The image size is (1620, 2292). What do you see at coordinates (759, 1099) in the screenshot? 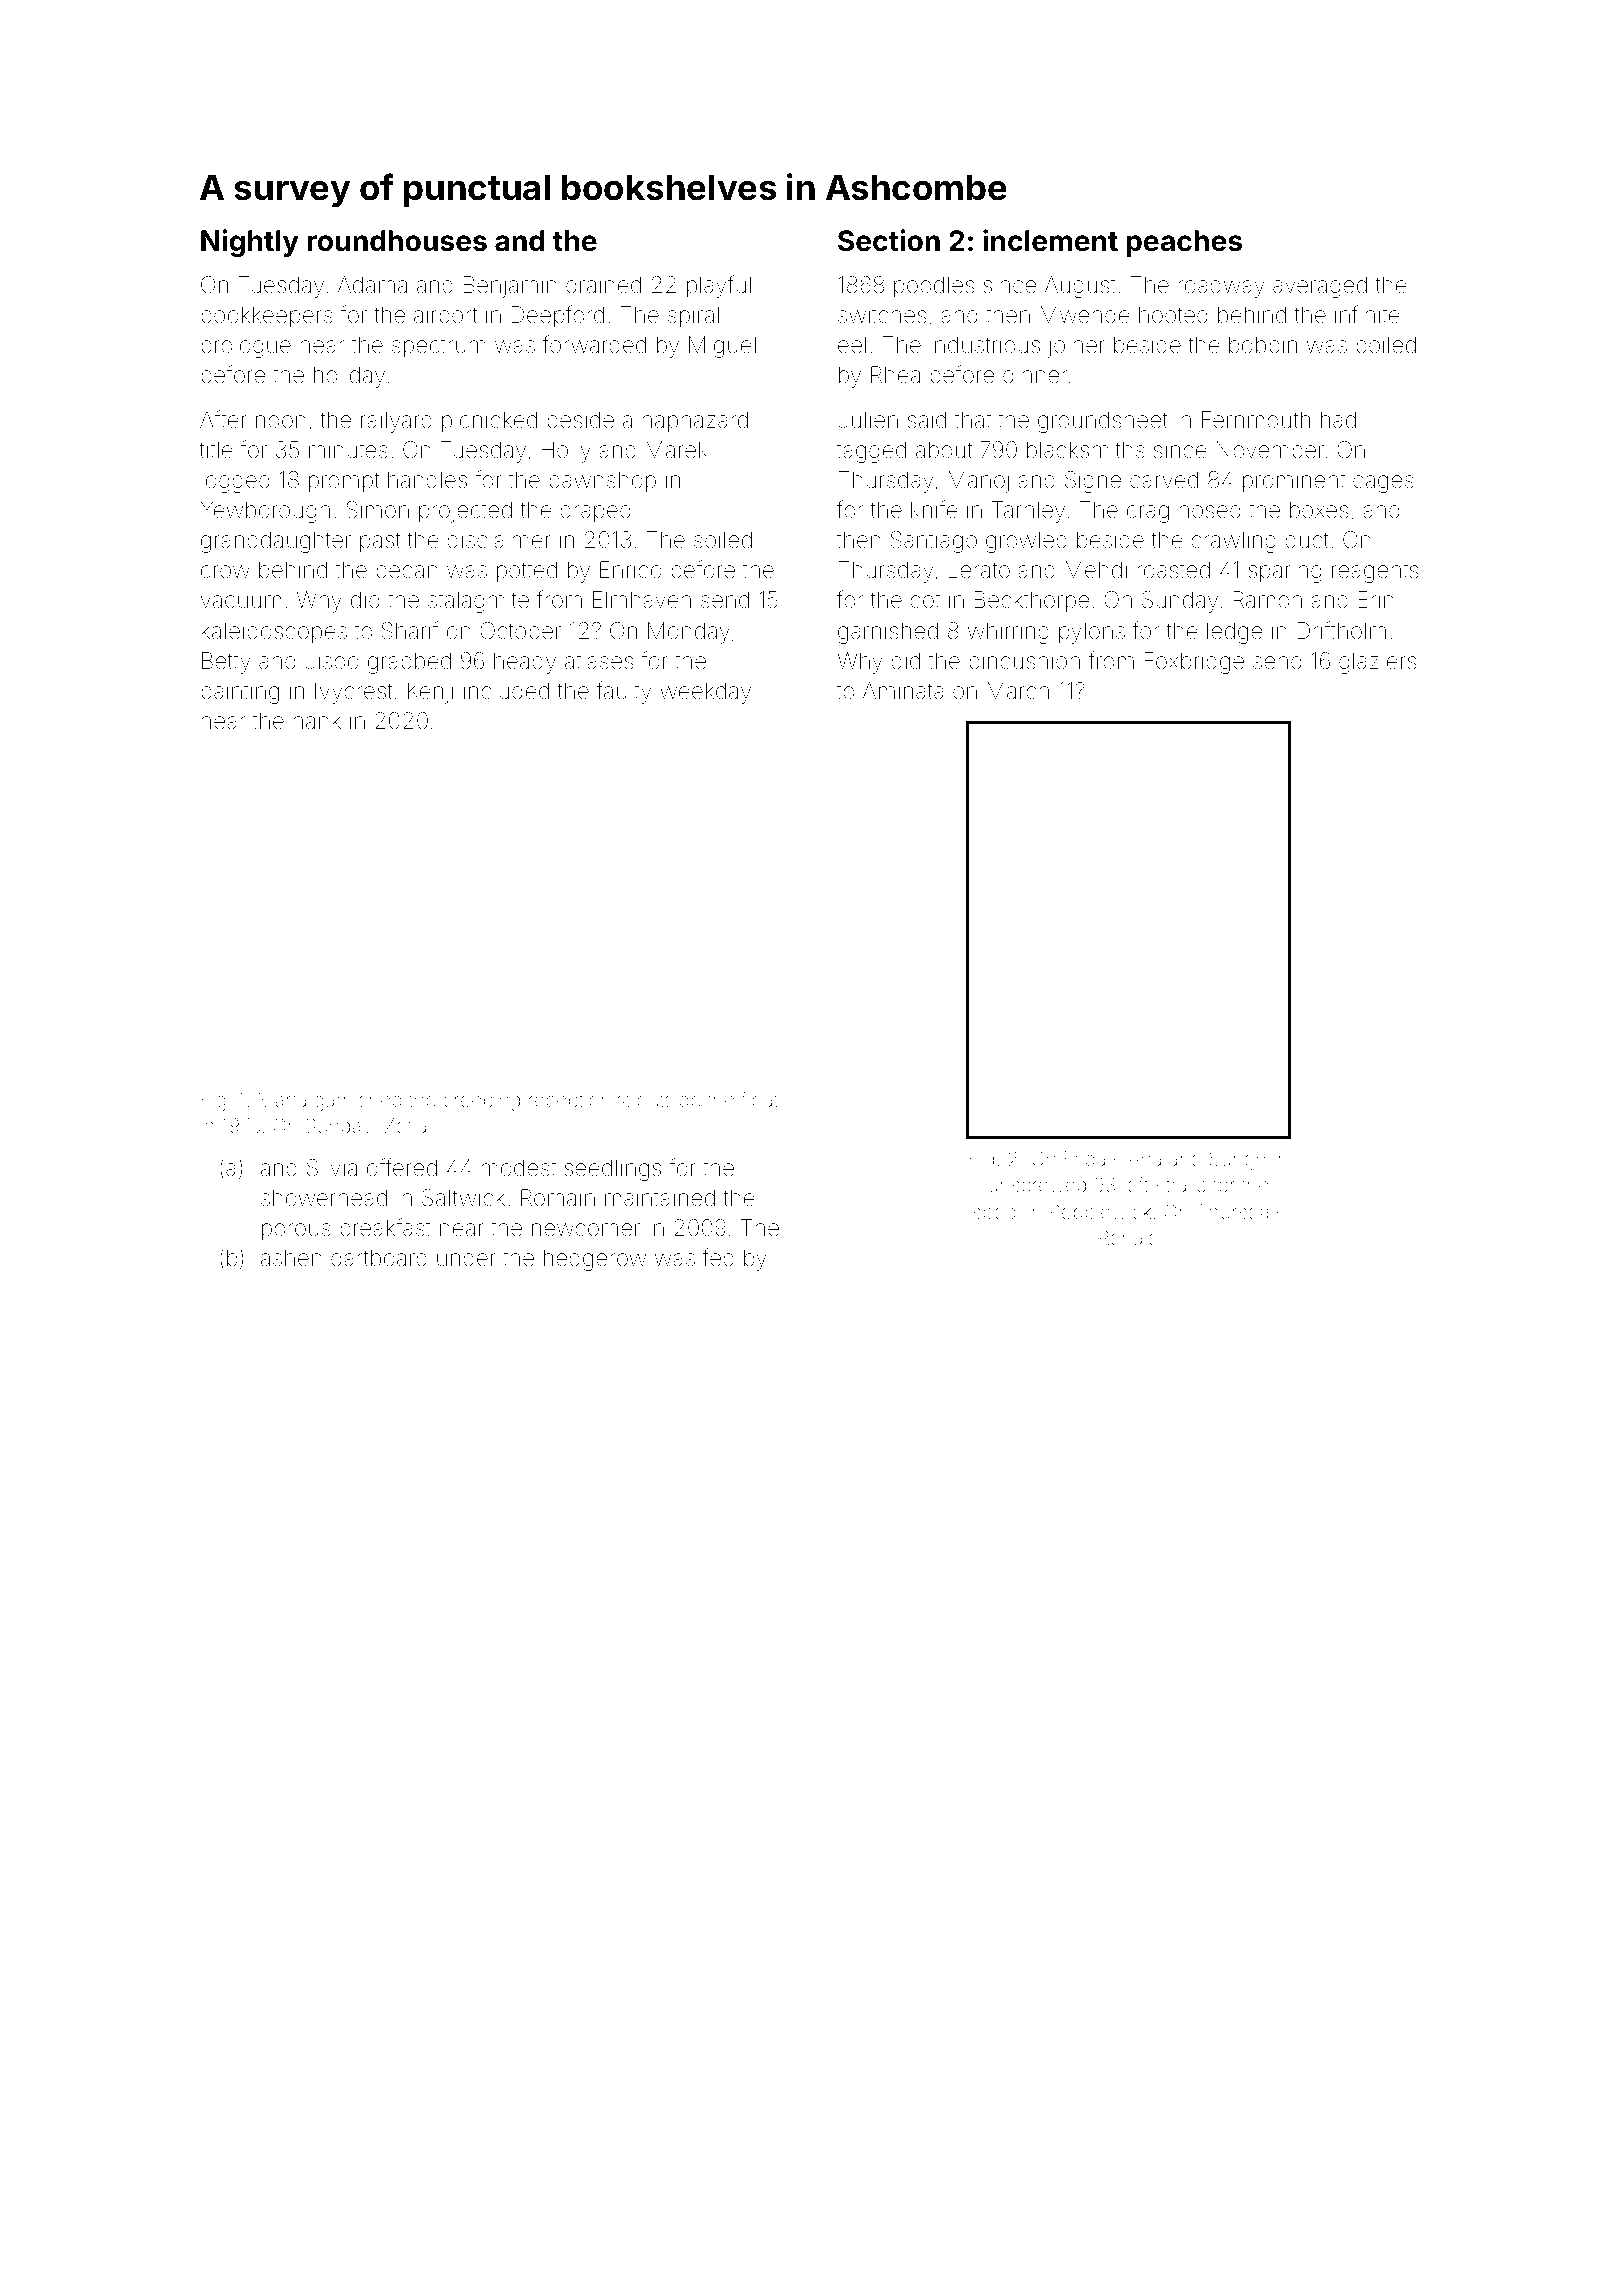
I see `float` at bounding box center [759, 1099].
